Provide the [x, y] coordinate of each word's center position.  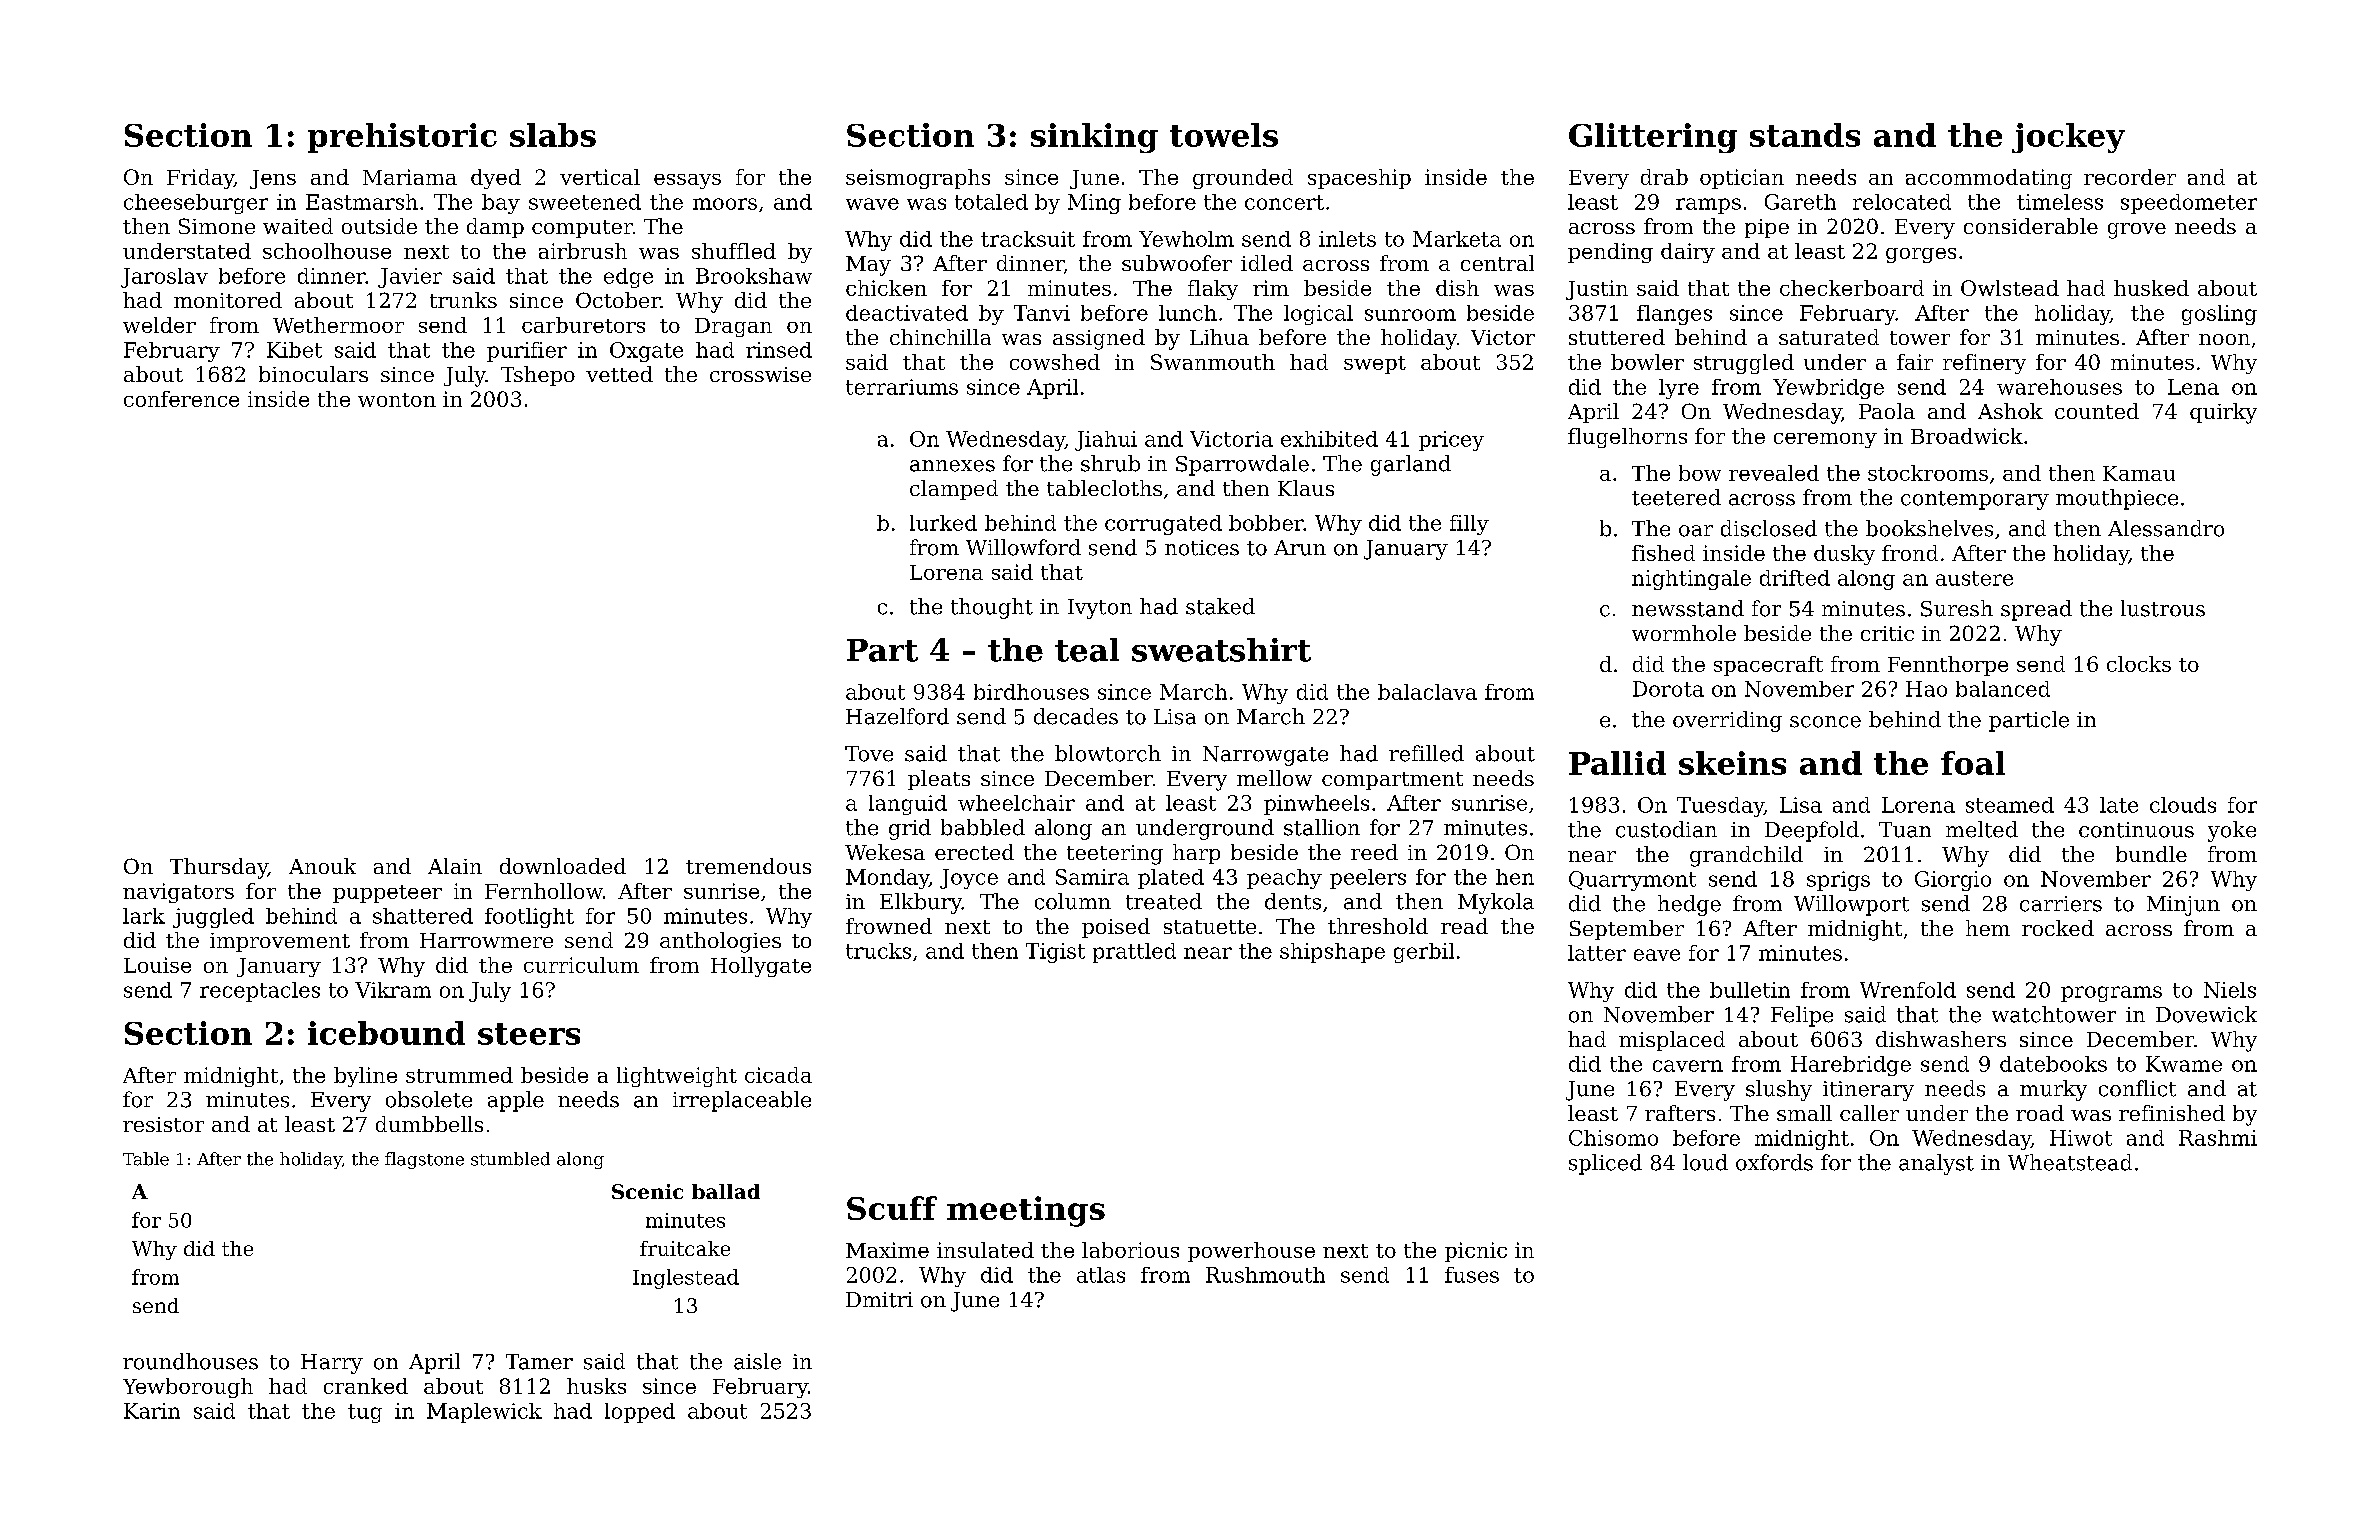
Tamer [539, 1362]
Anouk [322, 866]
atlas [1101, 1275]
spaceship [1359, 179]
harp [1196, 854]
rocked [2058, 928]
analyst [1936, 1164]
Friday [200, 179]
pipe [1767, 228]
